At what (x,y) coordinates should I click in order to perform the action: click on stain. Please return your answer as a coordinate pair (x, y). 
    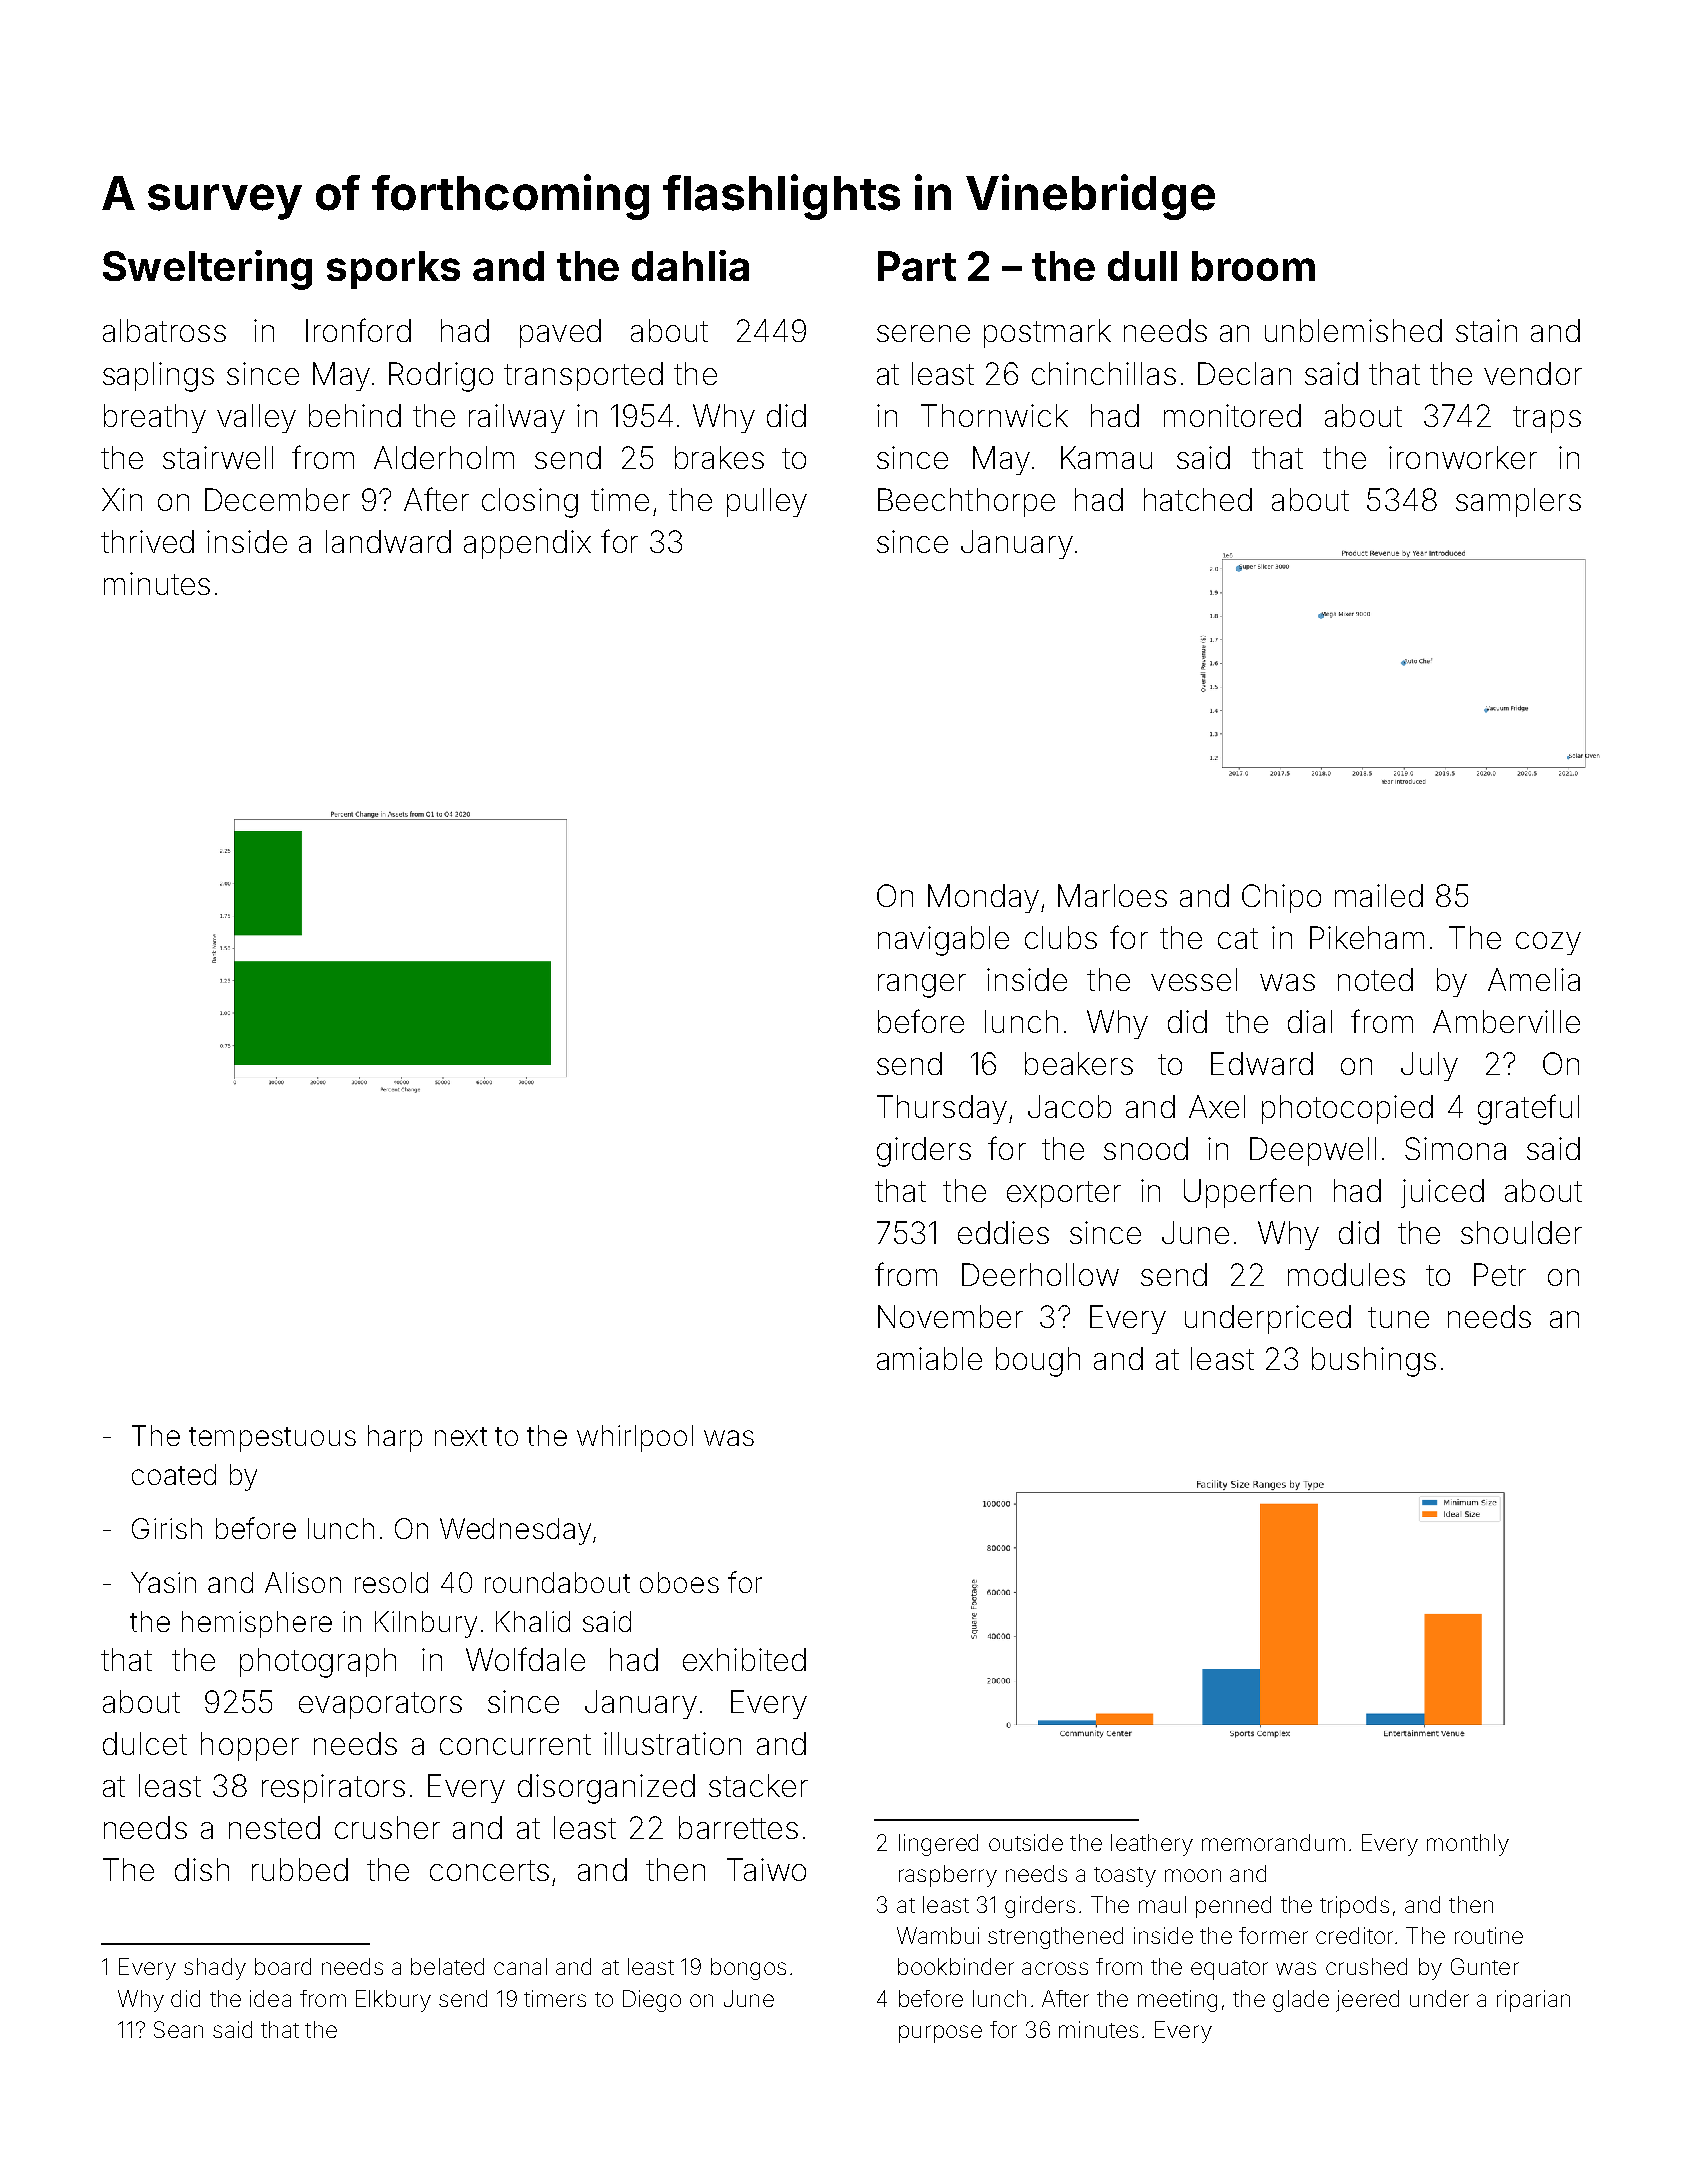
    Looking at the image, I should click on (1486, 330).
